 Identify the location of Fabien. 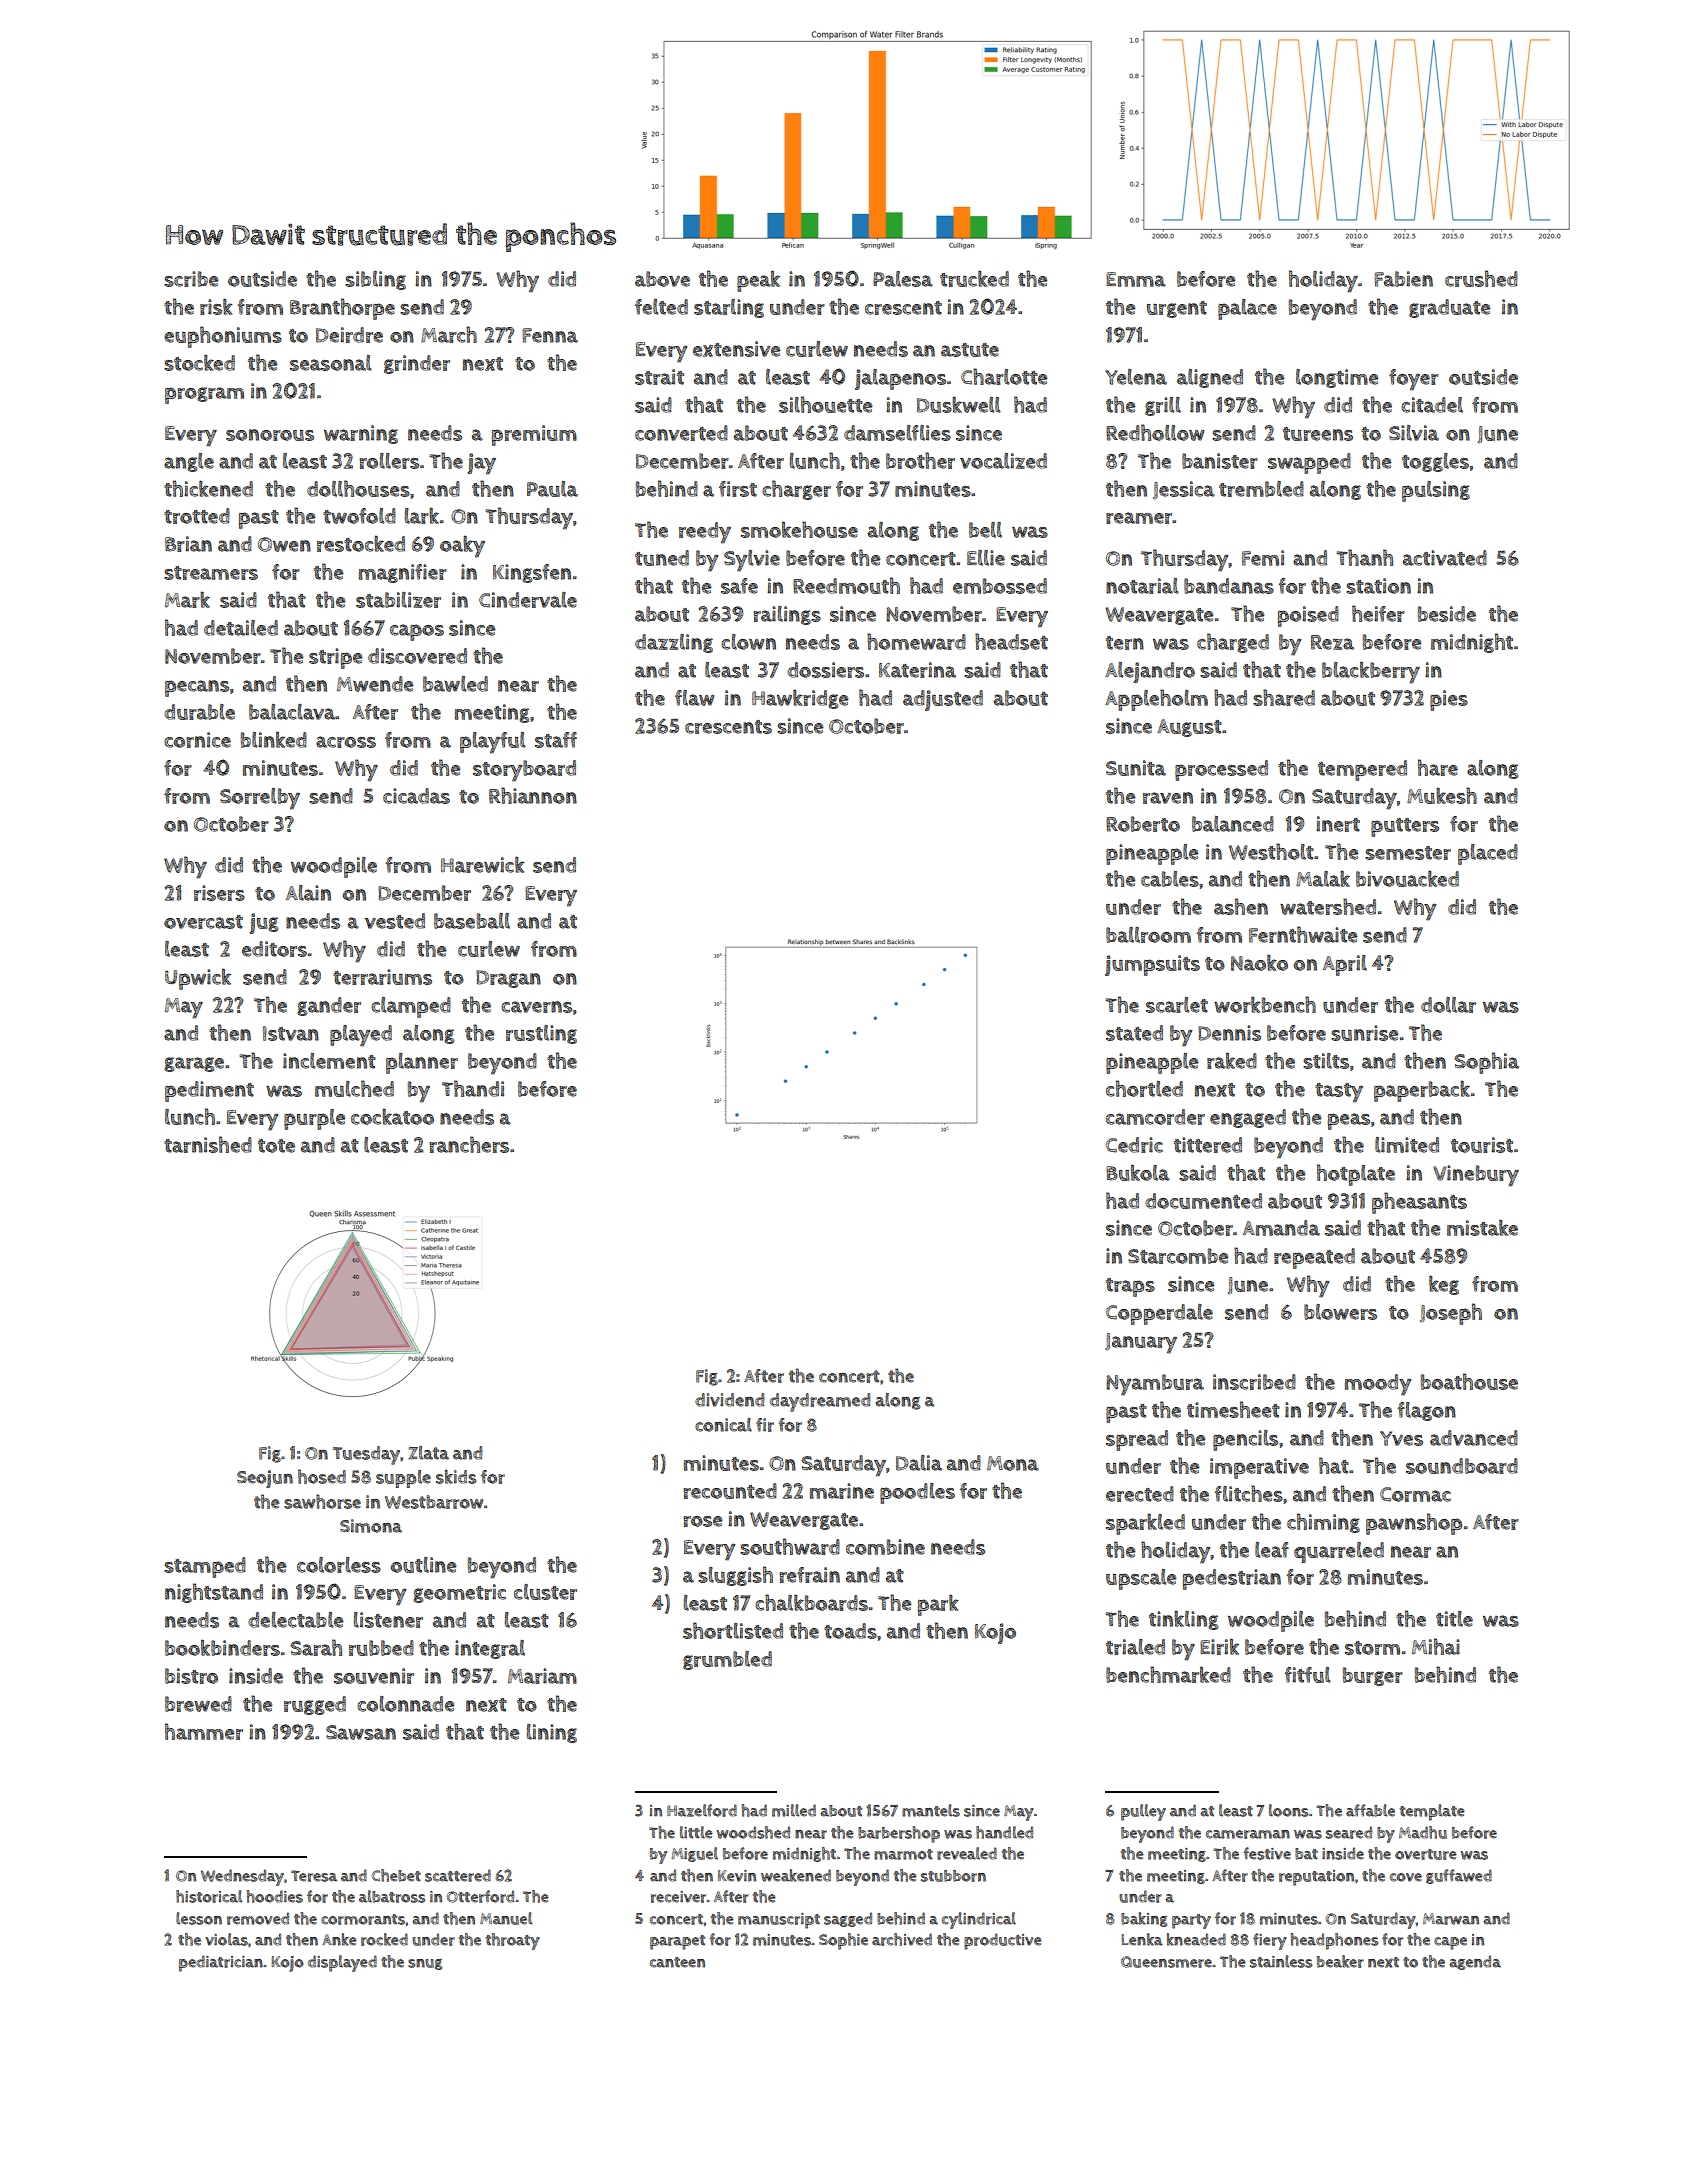
(1403, 279).
